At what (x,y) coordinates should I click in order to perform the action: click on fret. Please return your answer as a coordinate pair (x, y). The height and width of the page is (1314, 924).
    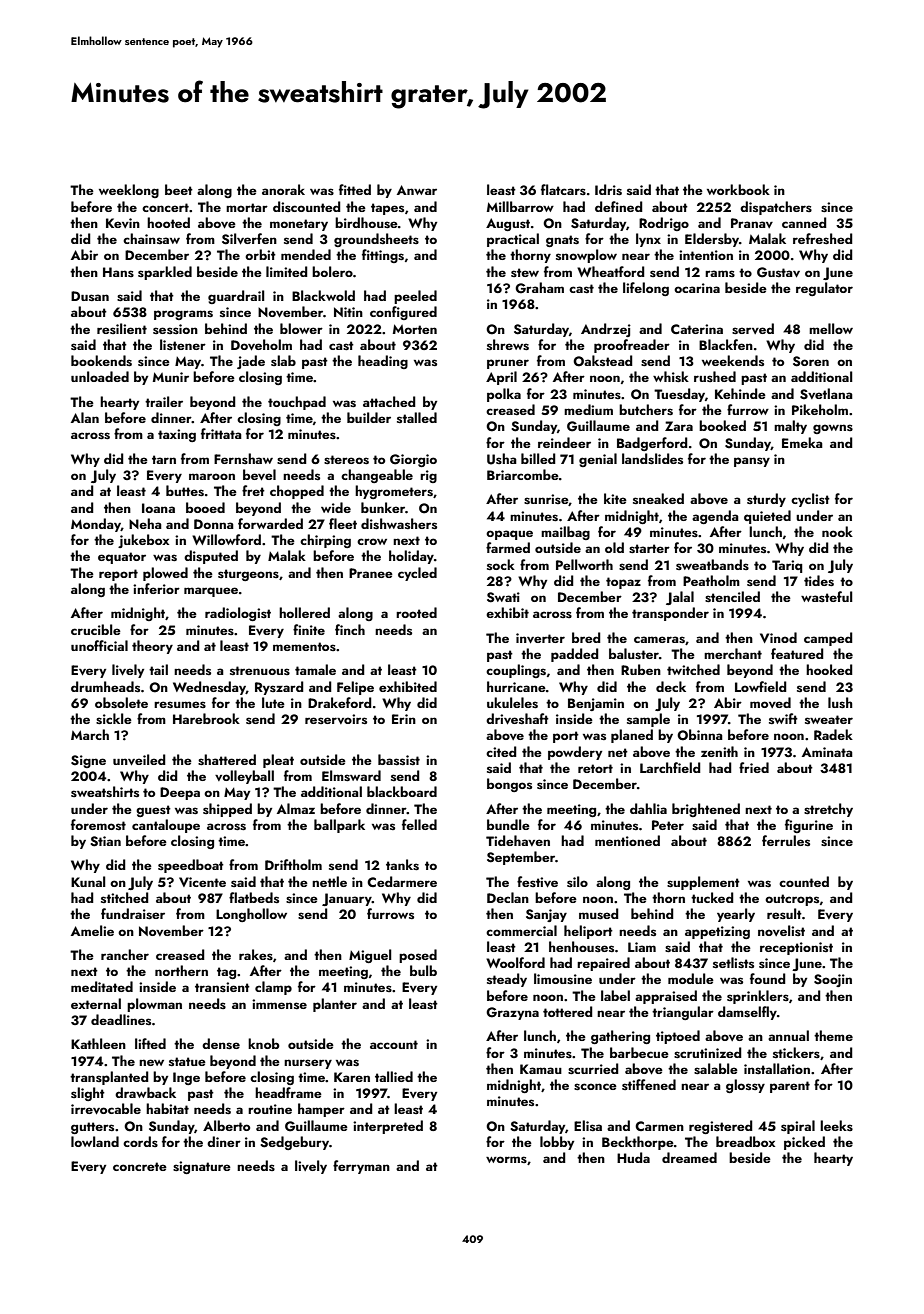
    Looking at the image, I should click on (253, 490).
